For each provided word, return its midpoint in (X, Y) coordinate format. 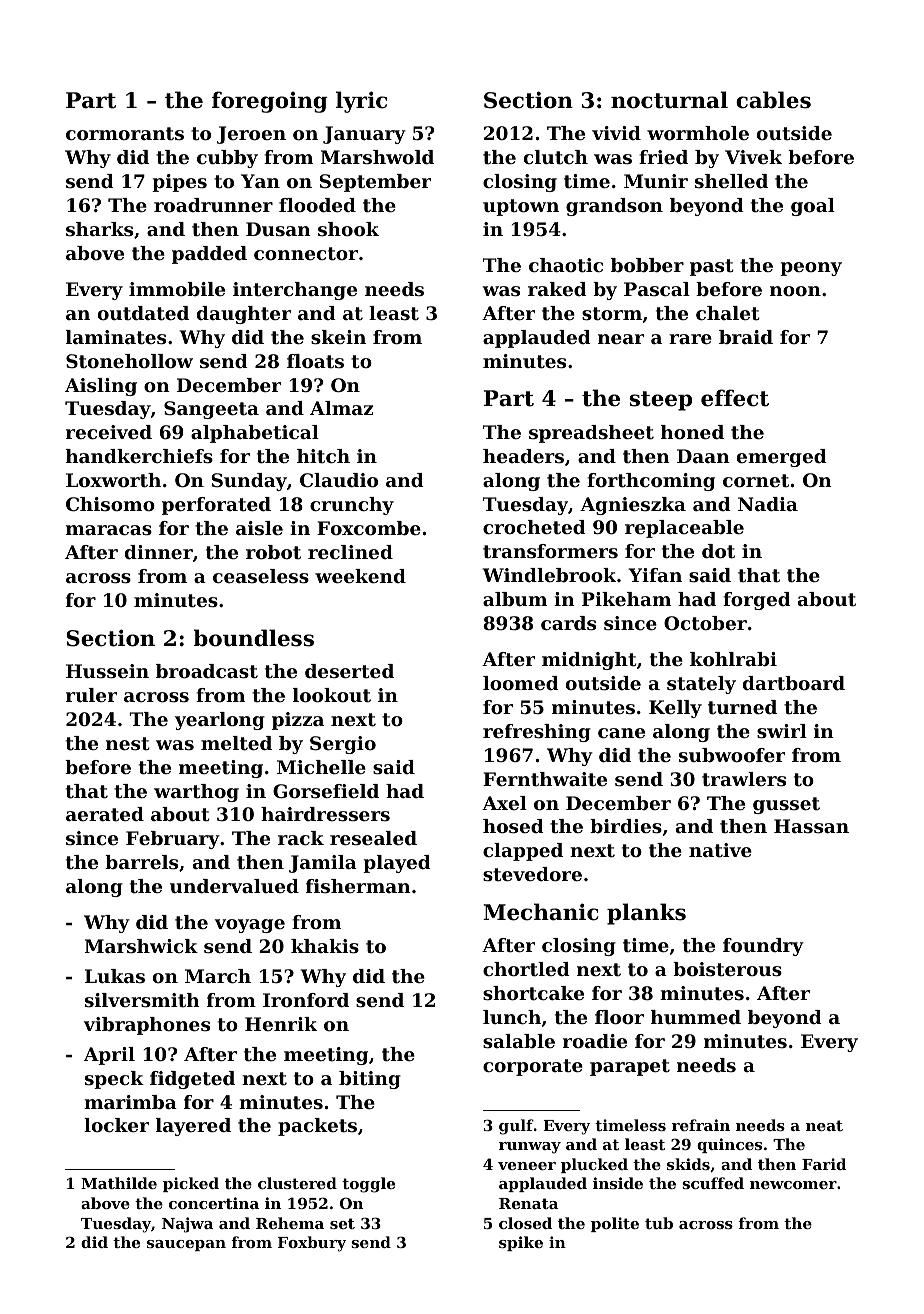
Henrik (281, 1024)
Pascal (657, 289)
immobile (177, 289)
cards (568, 623)
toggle (368, 1185)
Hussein (107, 671)
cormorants (125, 134)
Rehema (290, 1223)
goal (813, 207)
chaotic (566, 265)
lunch (512, 1017)
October (705, 623)
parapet (630, 1067)
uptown (521, 207)
